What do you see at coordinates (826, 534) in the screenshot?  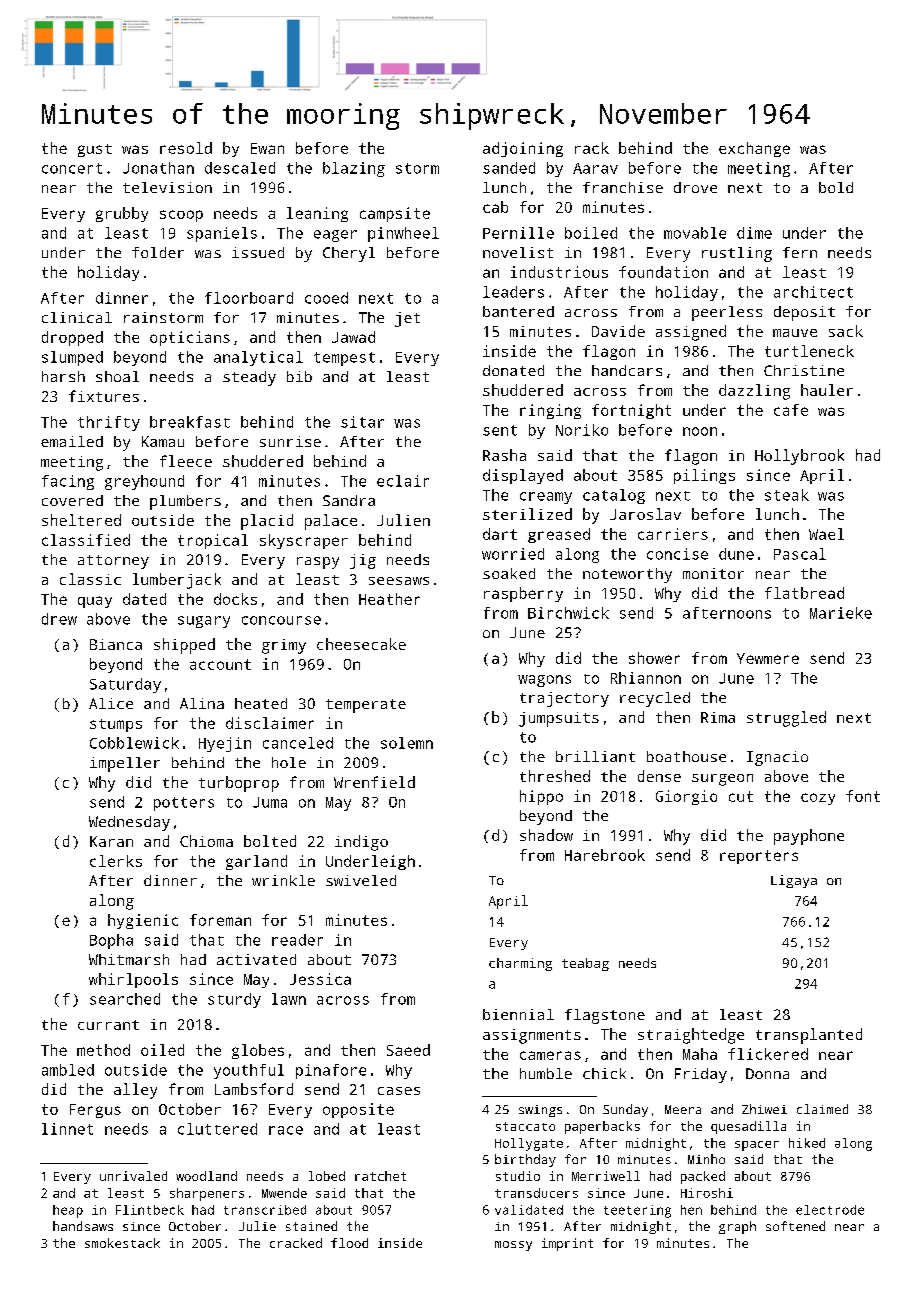 I see `Wael` at bounding box center [826, 534].
